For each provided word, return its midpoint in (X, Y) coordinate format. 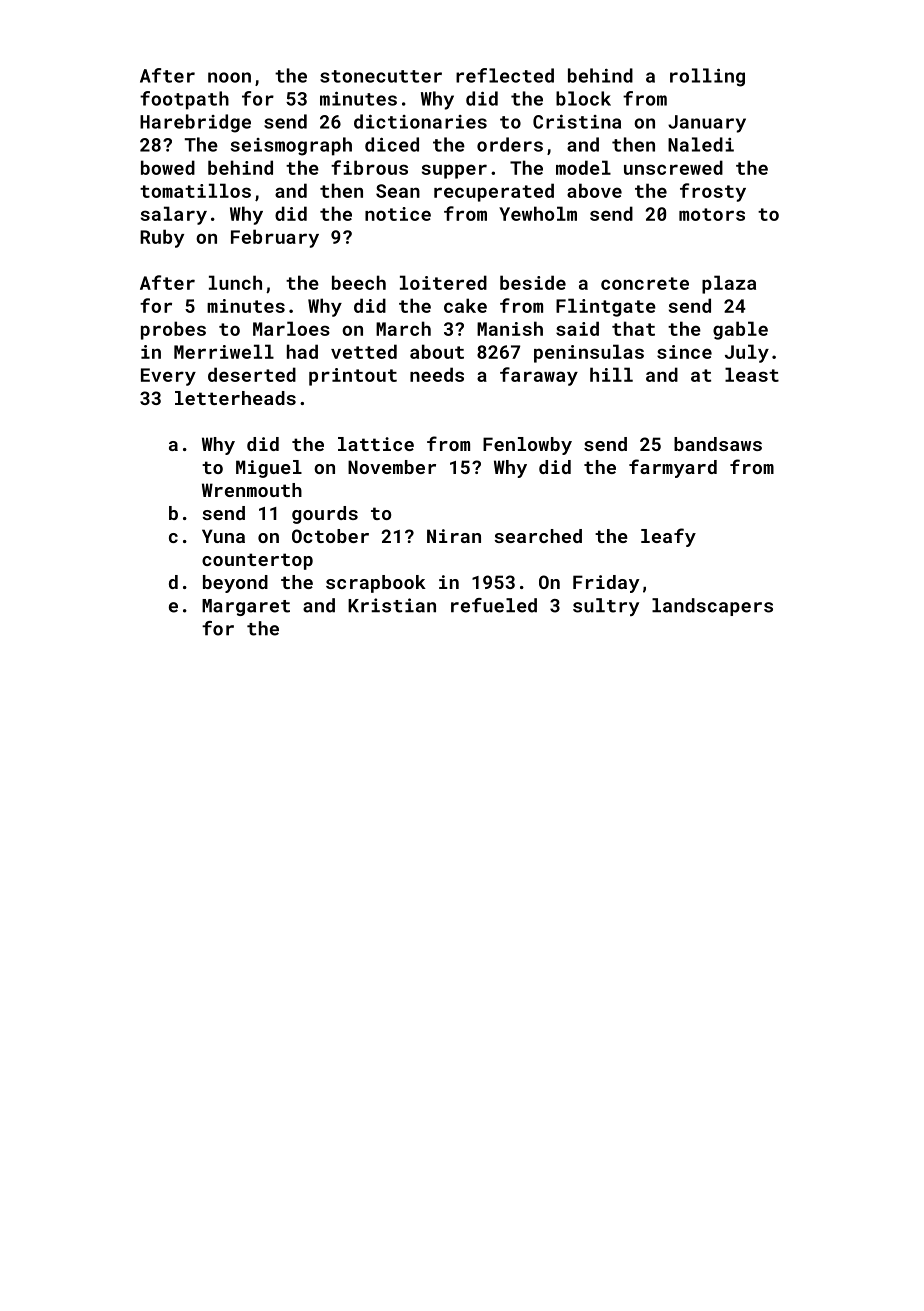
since (684, 352)
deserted (252, 374)
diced (392, 144)
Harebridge (195, 123)
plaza (729, 284)
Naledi (701, 144)
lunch (235, 282)
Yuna (223, 536)
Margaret (246, 607)
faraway (539, 376)
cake (465, 305)
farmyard (673, 468)
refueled (494, 605)
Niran (454, 536)
